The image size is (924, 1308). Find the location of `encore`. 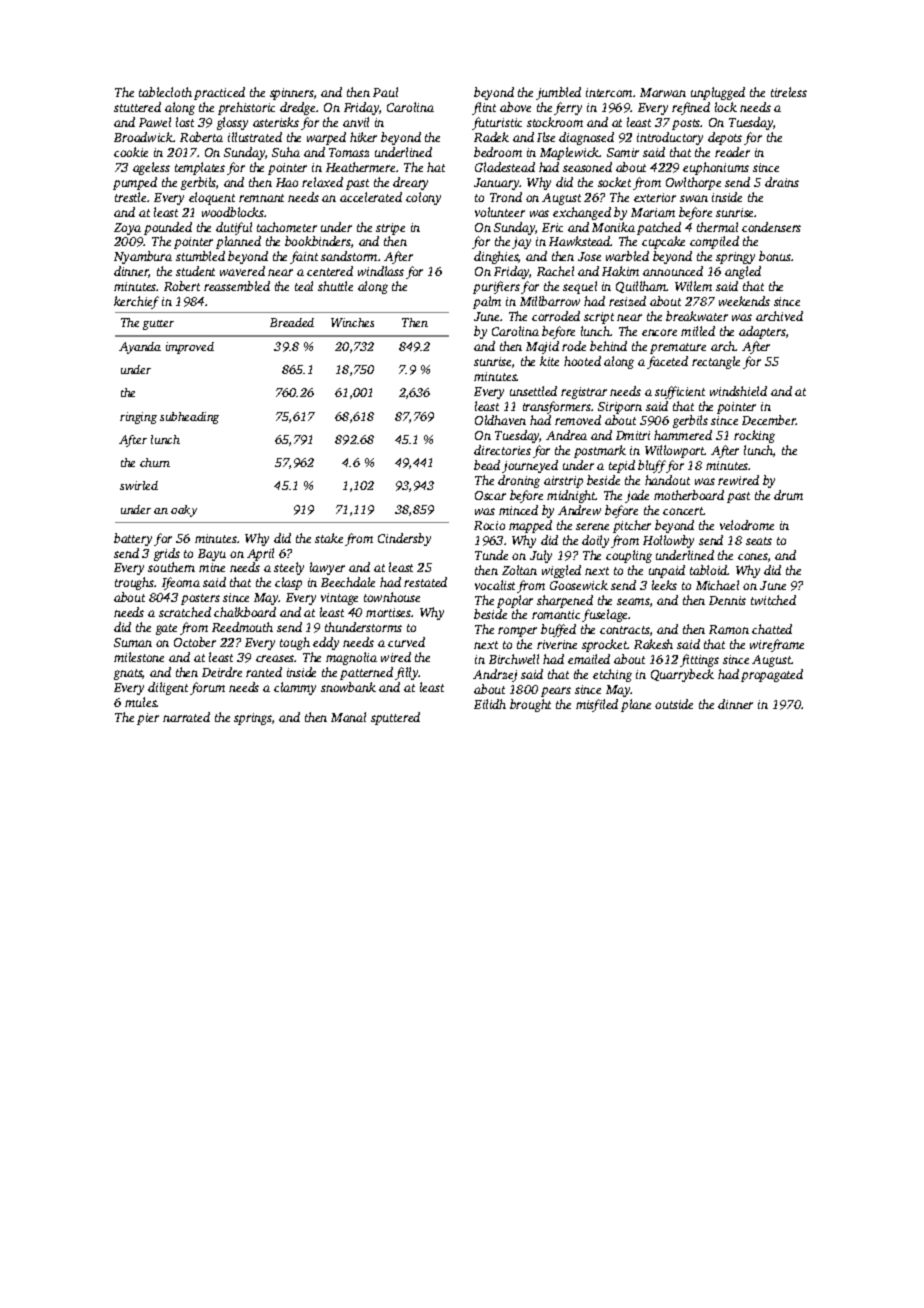

encore is located at coordinates (659, 332).
